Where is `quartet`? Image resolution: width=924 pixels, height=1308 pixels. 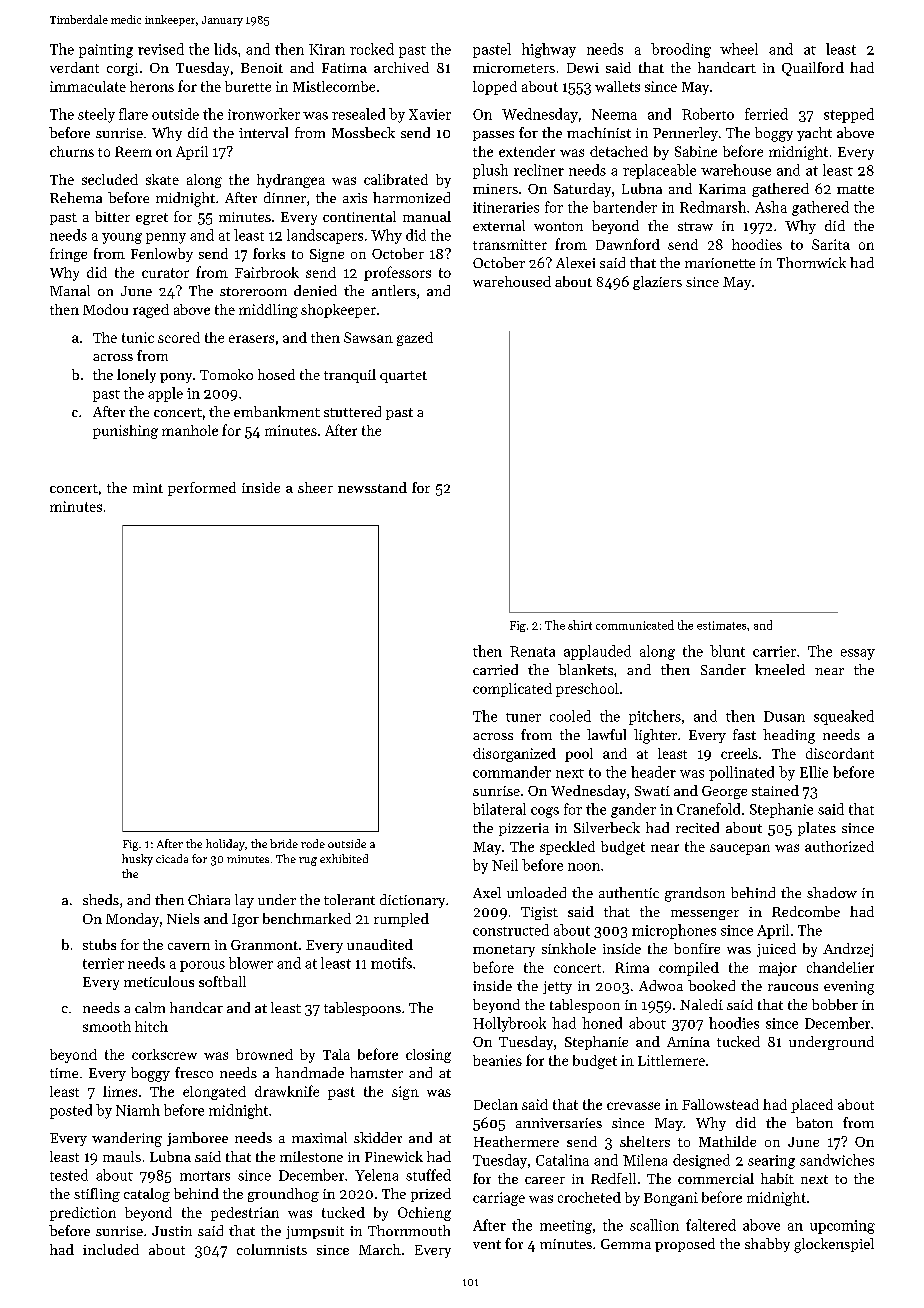 quartet is located at coordinates (403, 377).
